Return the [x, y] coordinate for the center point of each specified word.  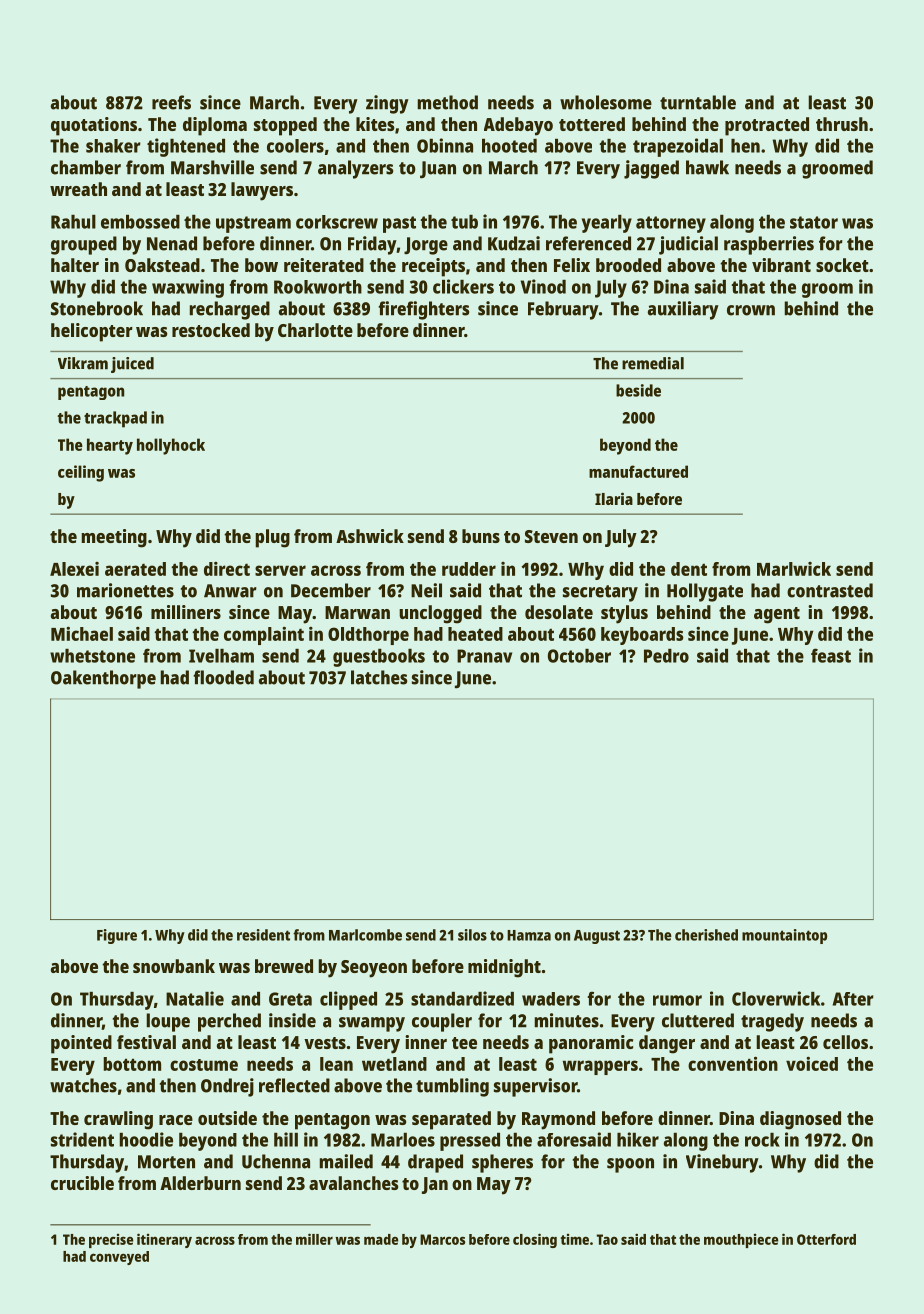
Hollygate [705, 592]
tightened [186, 147]
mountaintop [784, 936]
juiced [132, 365]
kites [375, 124]
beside [638, 390]
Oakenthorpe [103, 679]
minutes [567, 1020]
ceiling [81, 473]
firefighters [423, 310]
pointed [81, 1044]
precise [111, 1241]
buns [481, 536]
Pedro [666, 656]
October [579, 656]
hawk [707, 167]
